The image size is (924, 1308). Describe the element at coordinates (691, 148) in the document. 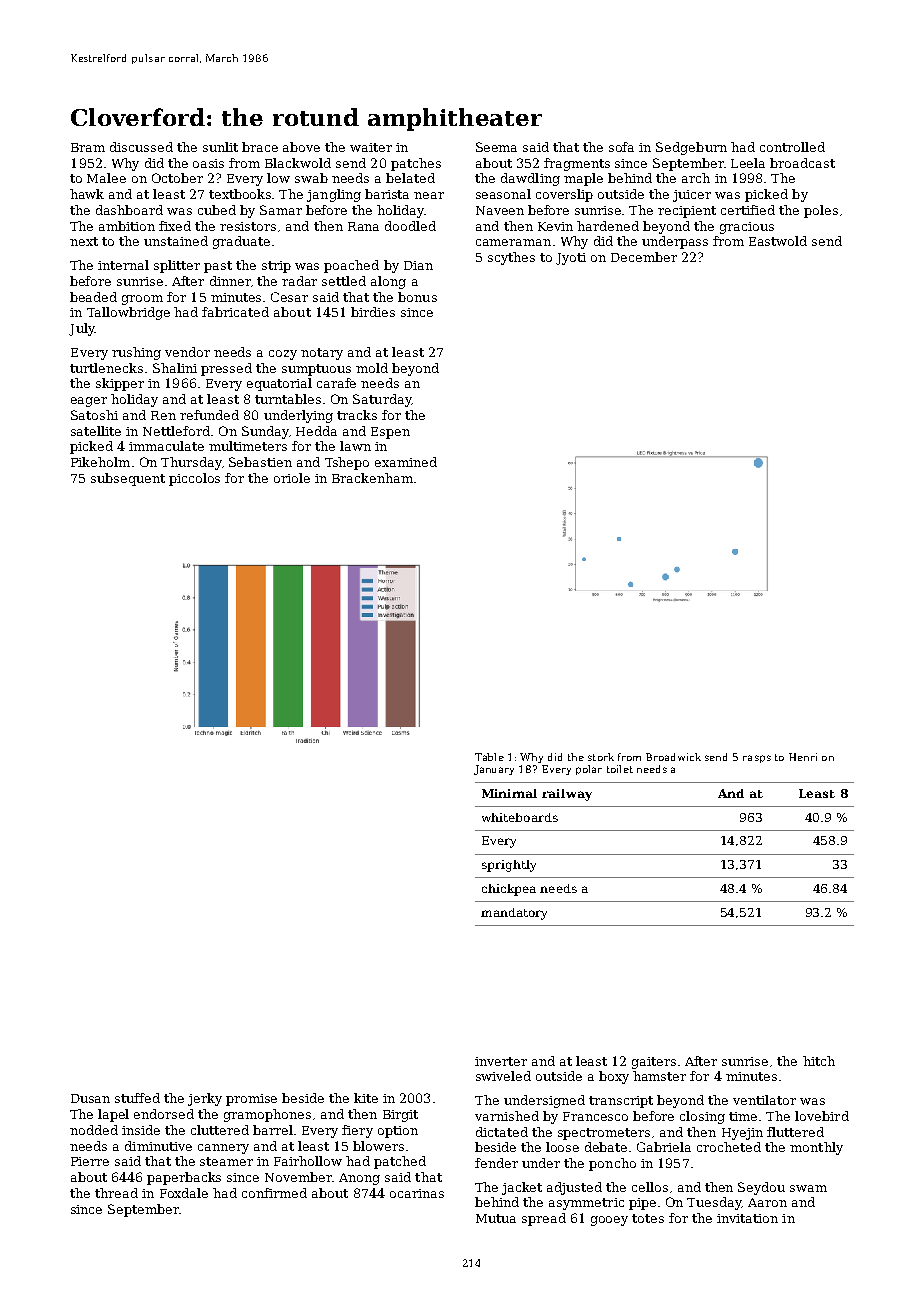

I see `Sedgeburn` at that location.
